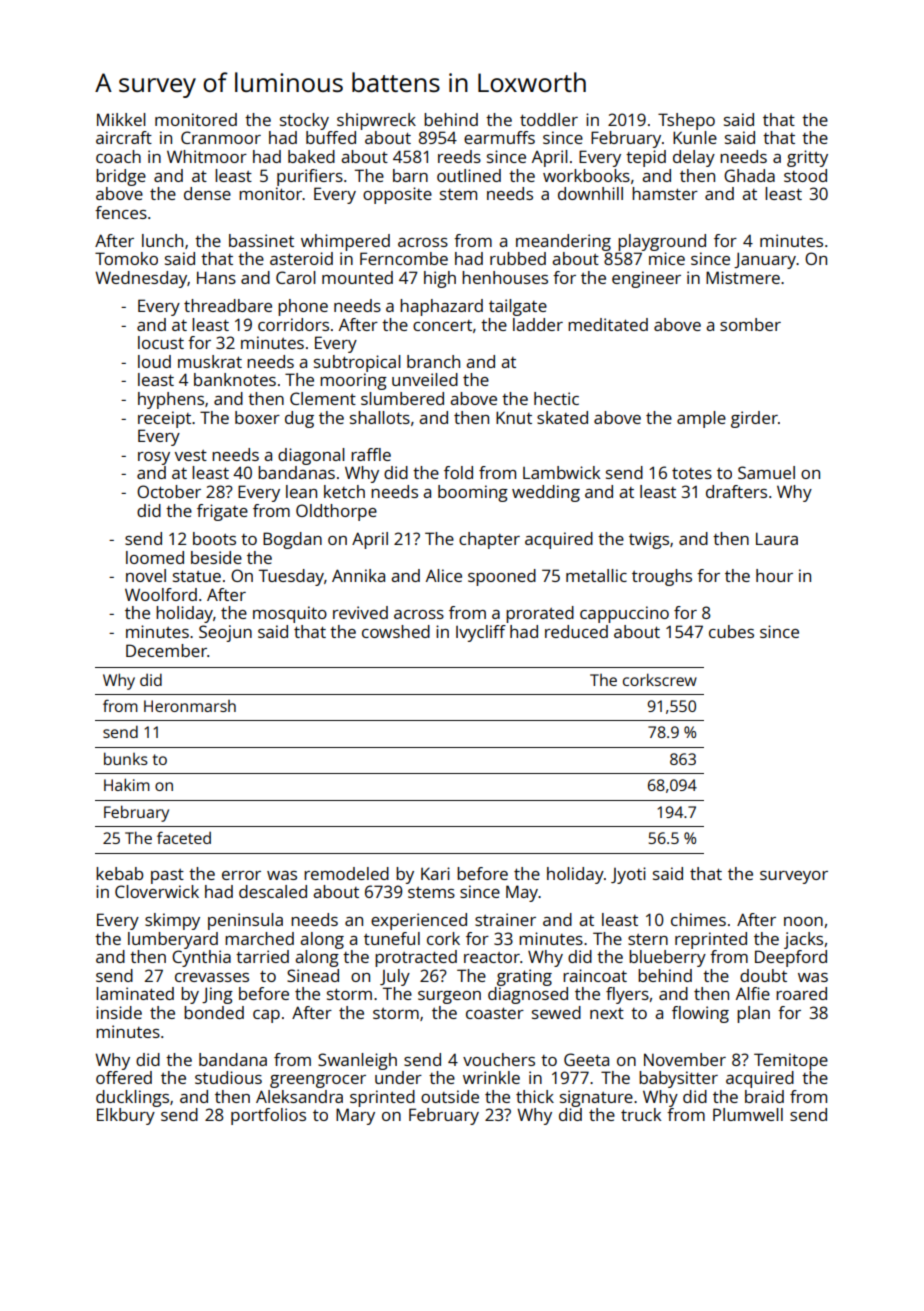 The height and width of the screenshot is (1311, 924). What do you see at coordinates (301, 258) in the screenshot?
I see `asteroid` at bounding box center [301, 258].
